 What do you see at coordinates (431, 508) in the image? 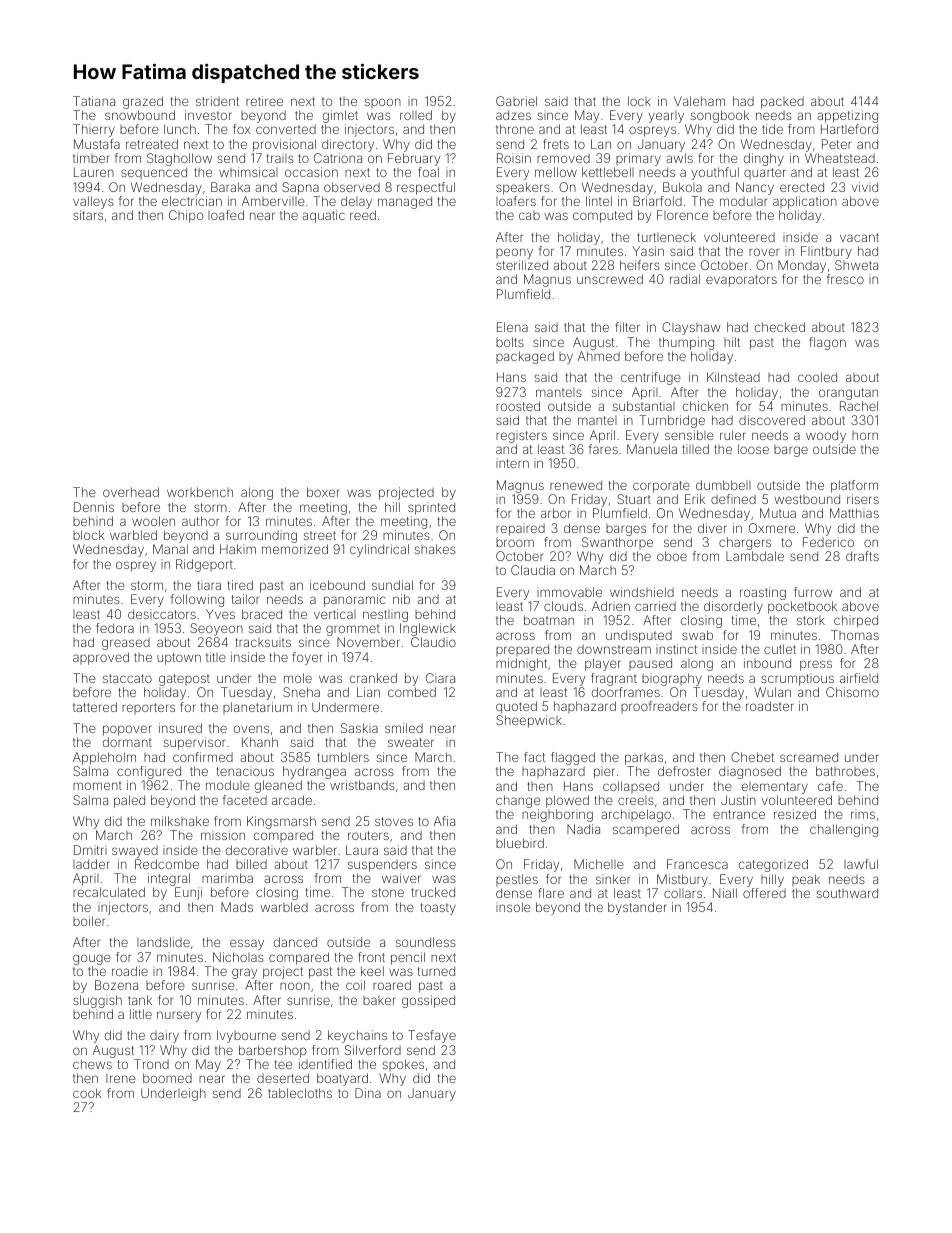
I see `sprinted` at bounding box center [431, 508].
